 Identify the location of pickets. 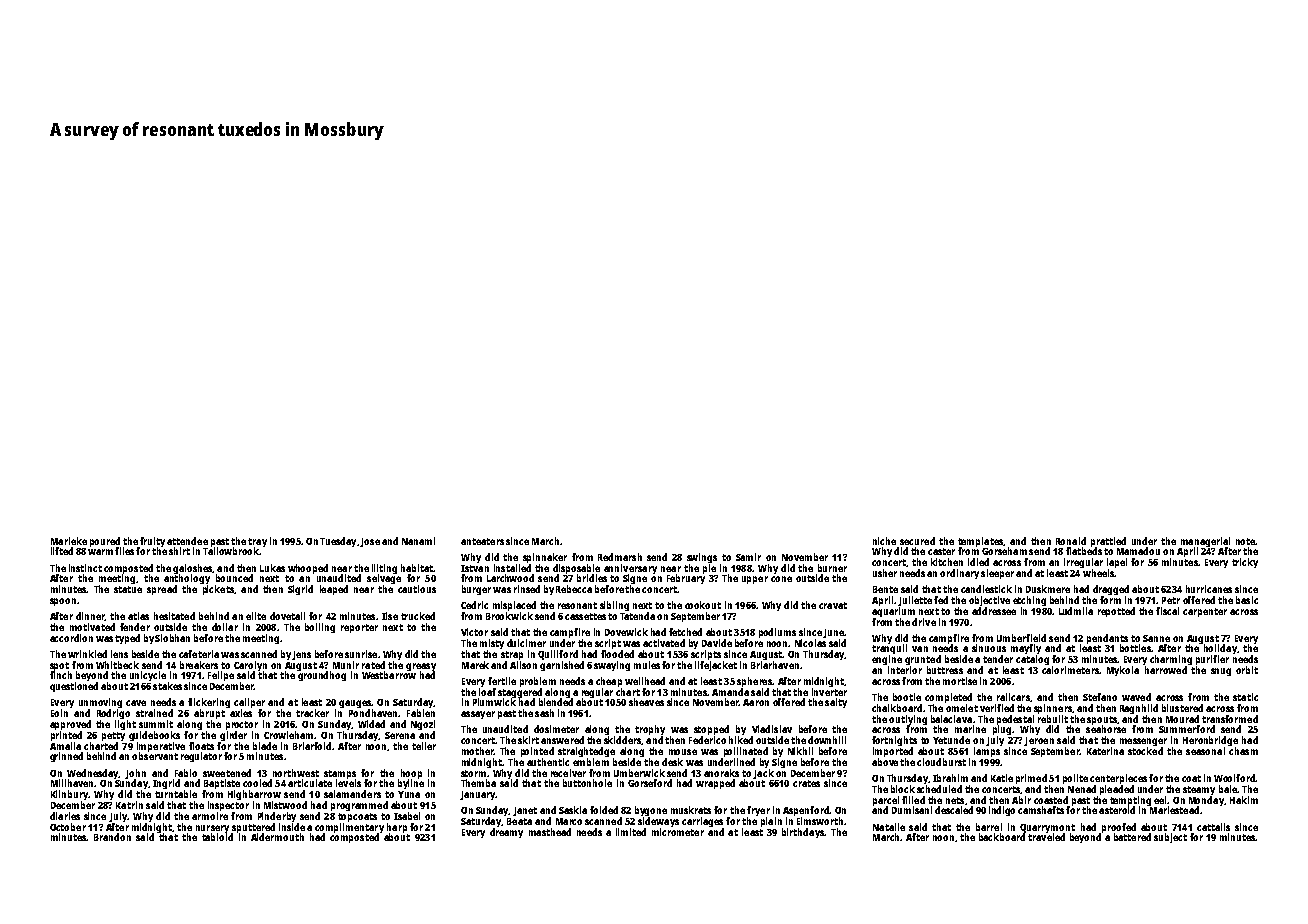
(218, 590).
